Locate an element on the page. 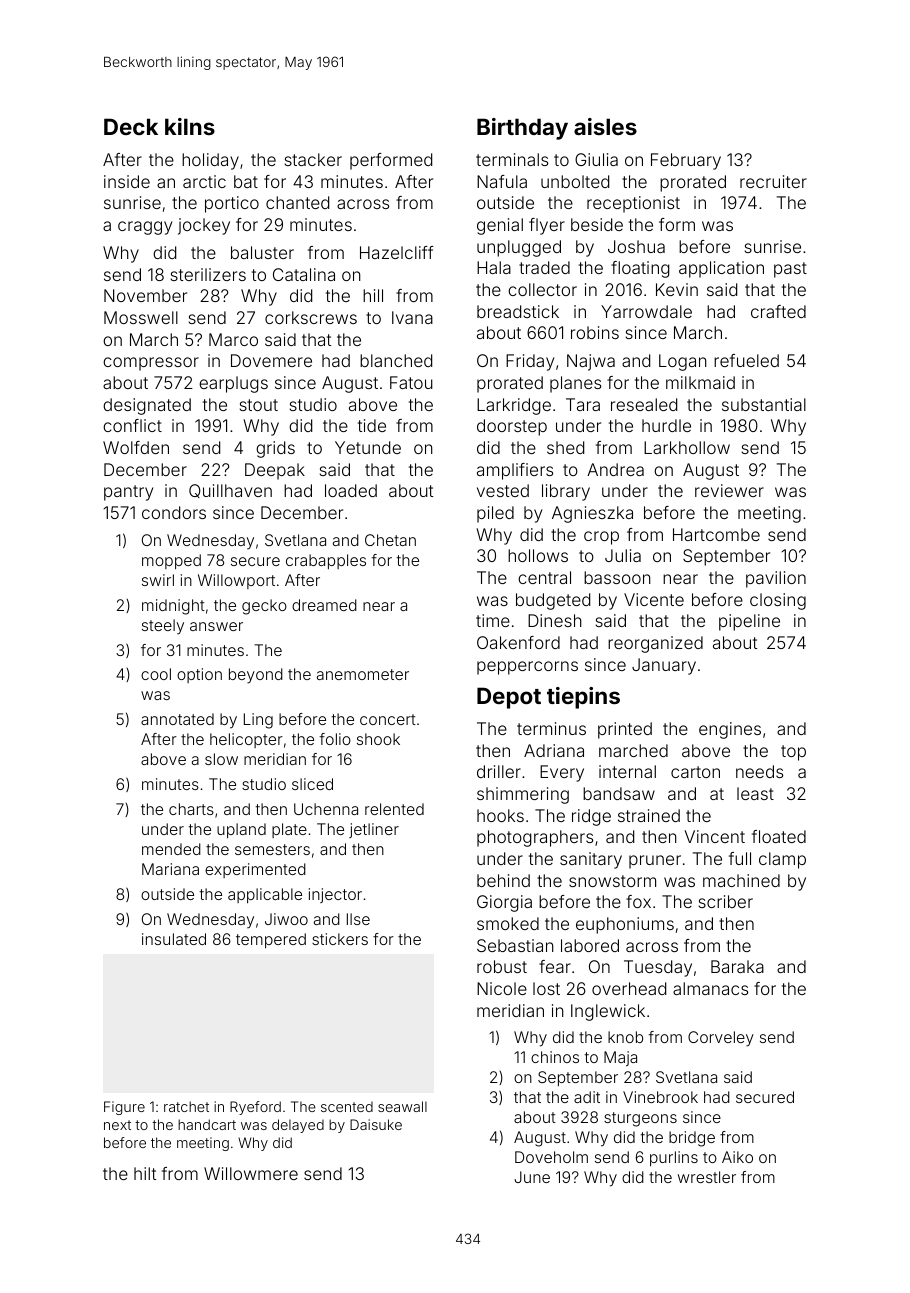 The image size is (910, 1293). cool is located at coordinates (156, 674).
